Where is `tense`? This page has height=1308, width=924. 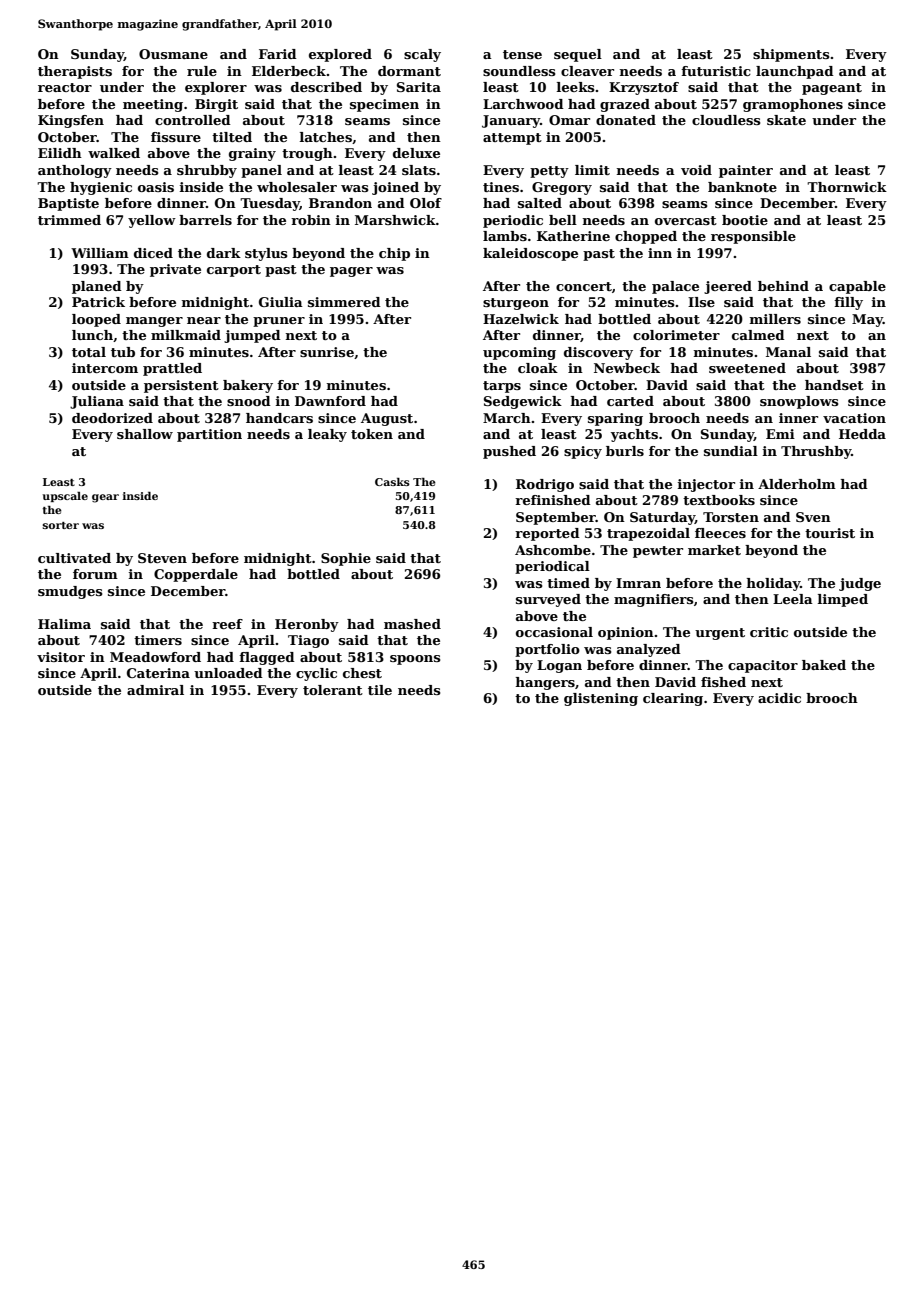
tense is located at coordinates (522, 54).
